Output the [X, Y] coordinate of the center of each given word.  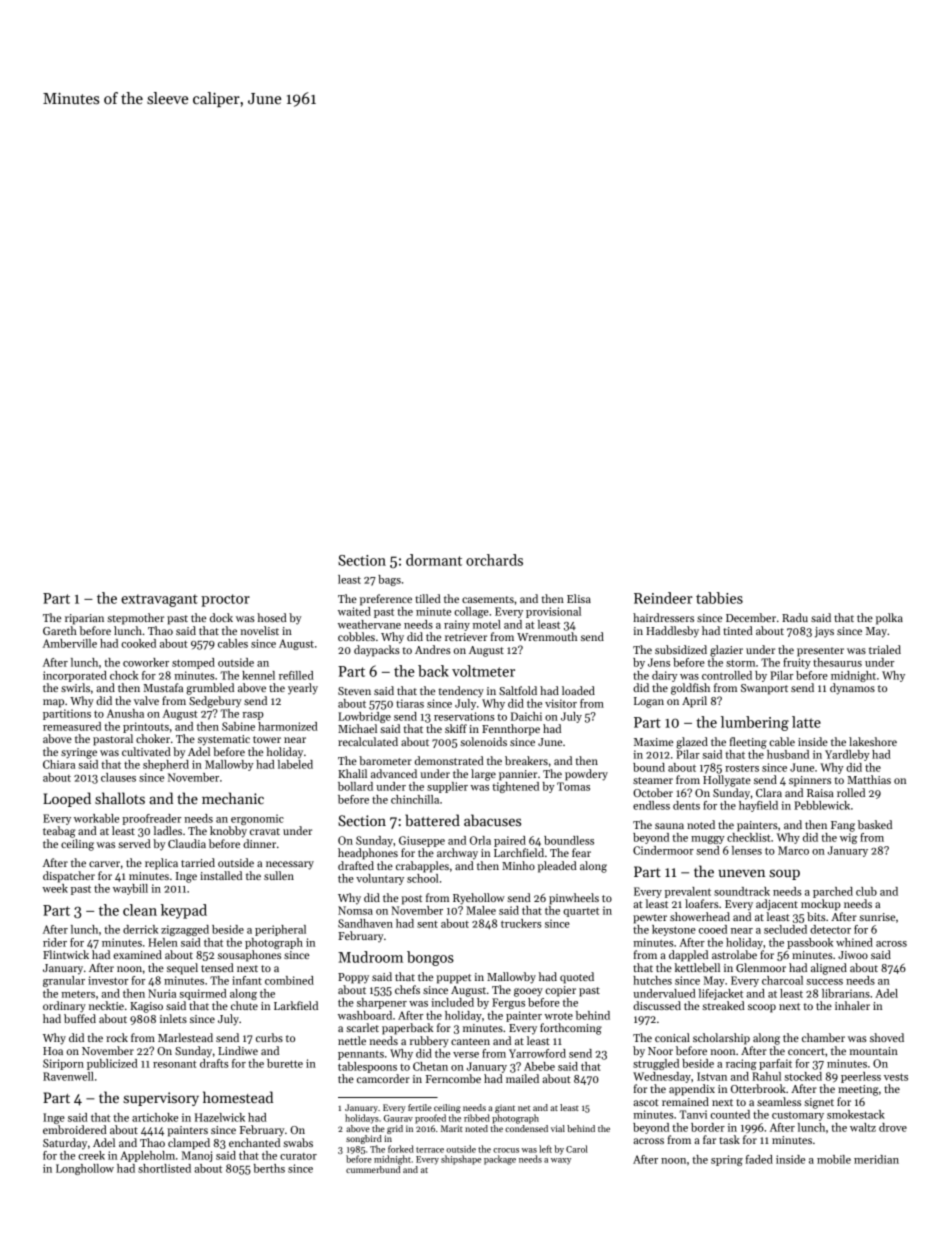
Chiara [59, 764]
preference [386, 600]
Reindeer [663, 598]
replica [161, 864]
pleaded [557, 867]
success [824, 982]
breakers [526, 760]
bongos [430, 958]
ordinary [64, 1007]
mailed [522, 1078]
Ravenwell [68, 1076]
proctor [225, 600]
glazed [692, 743]
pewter [650, 919]
